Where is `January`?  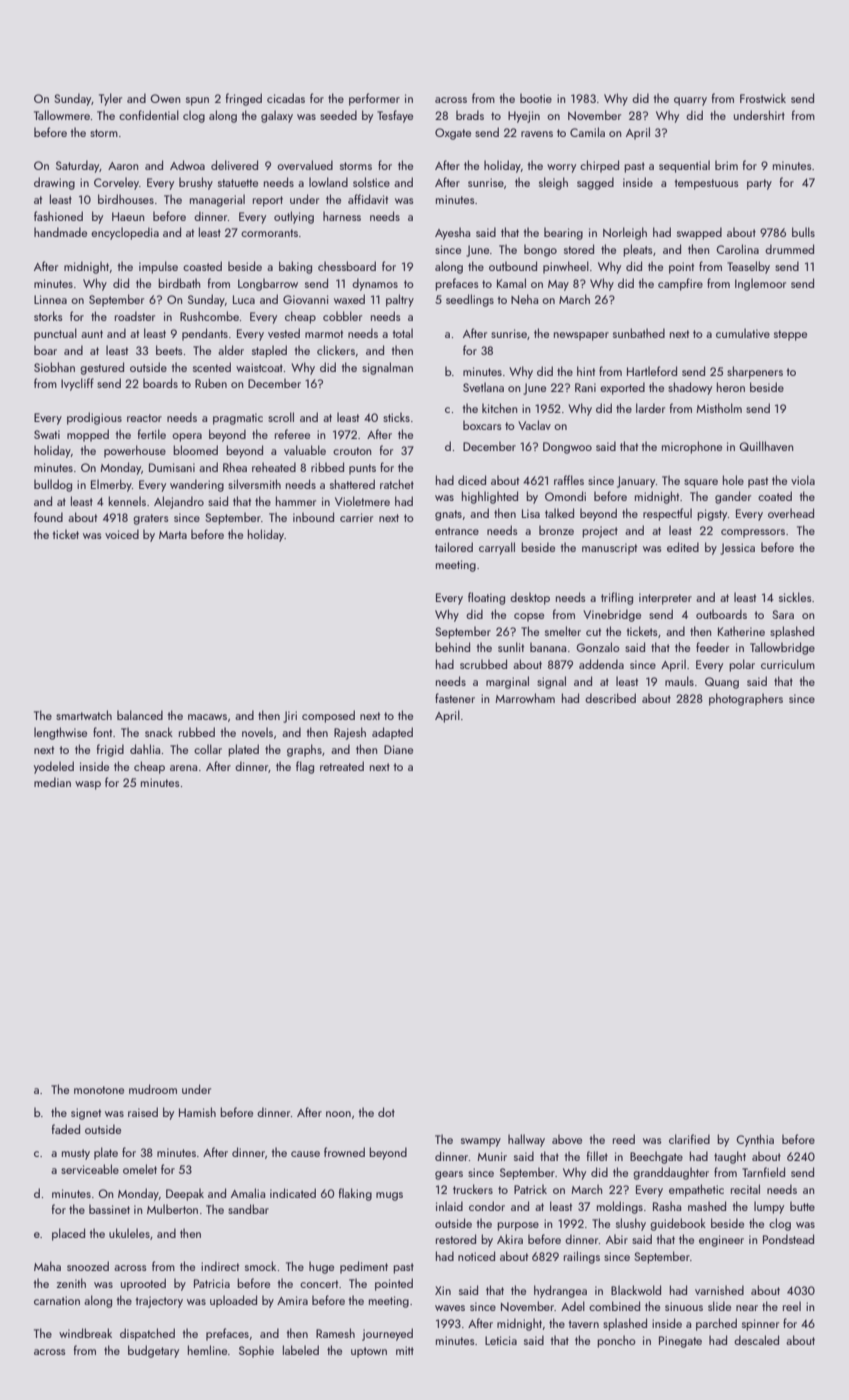
January is located at coordinates (636, 482).
